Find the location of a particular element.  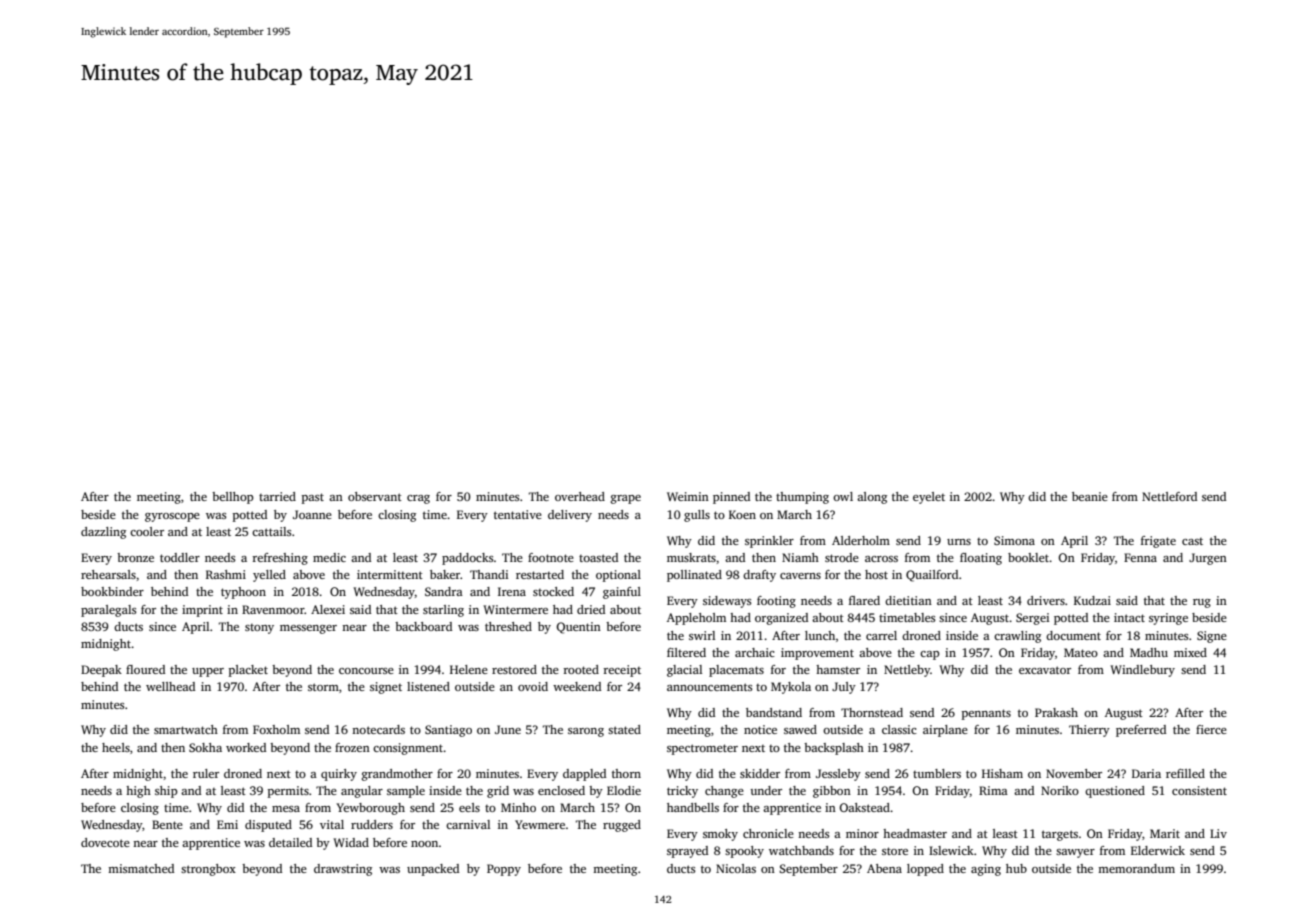

drawstring is located at coordinates (343, 870).
